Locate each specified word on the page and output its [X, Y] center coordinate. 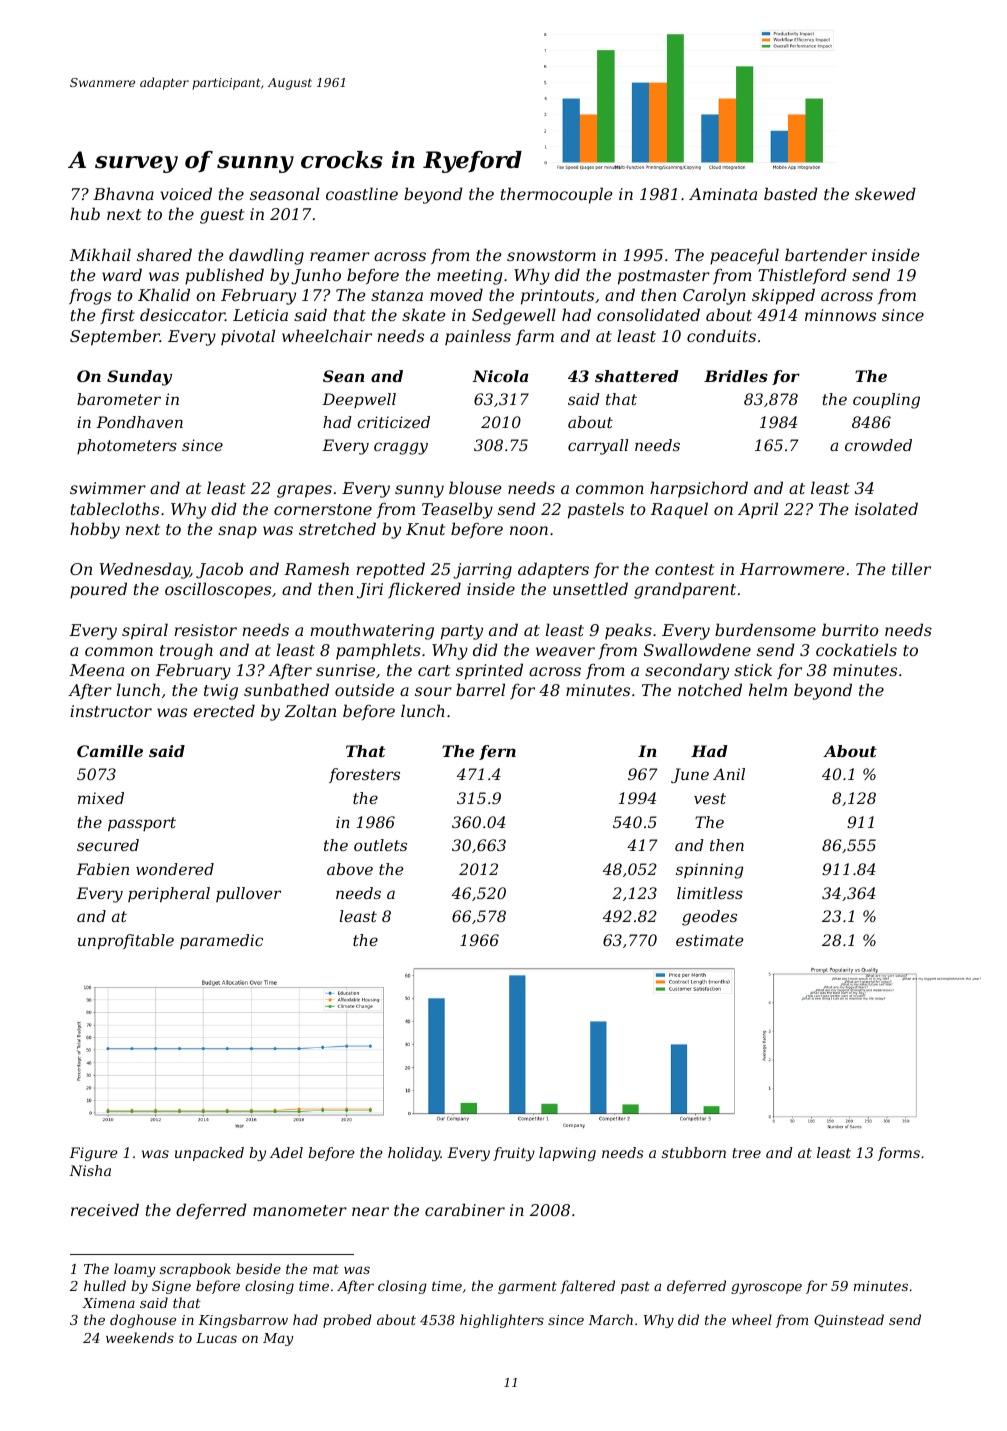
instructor [111, 711]
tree [746, 1153]
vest [710, 798]
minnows [840, 315]
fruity [514, 1154]
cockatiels [856, 649]
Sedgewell [514, 316]
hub [85, 213]
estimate [709, 940]
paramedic [221, 941]
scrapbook [195, 1270]
